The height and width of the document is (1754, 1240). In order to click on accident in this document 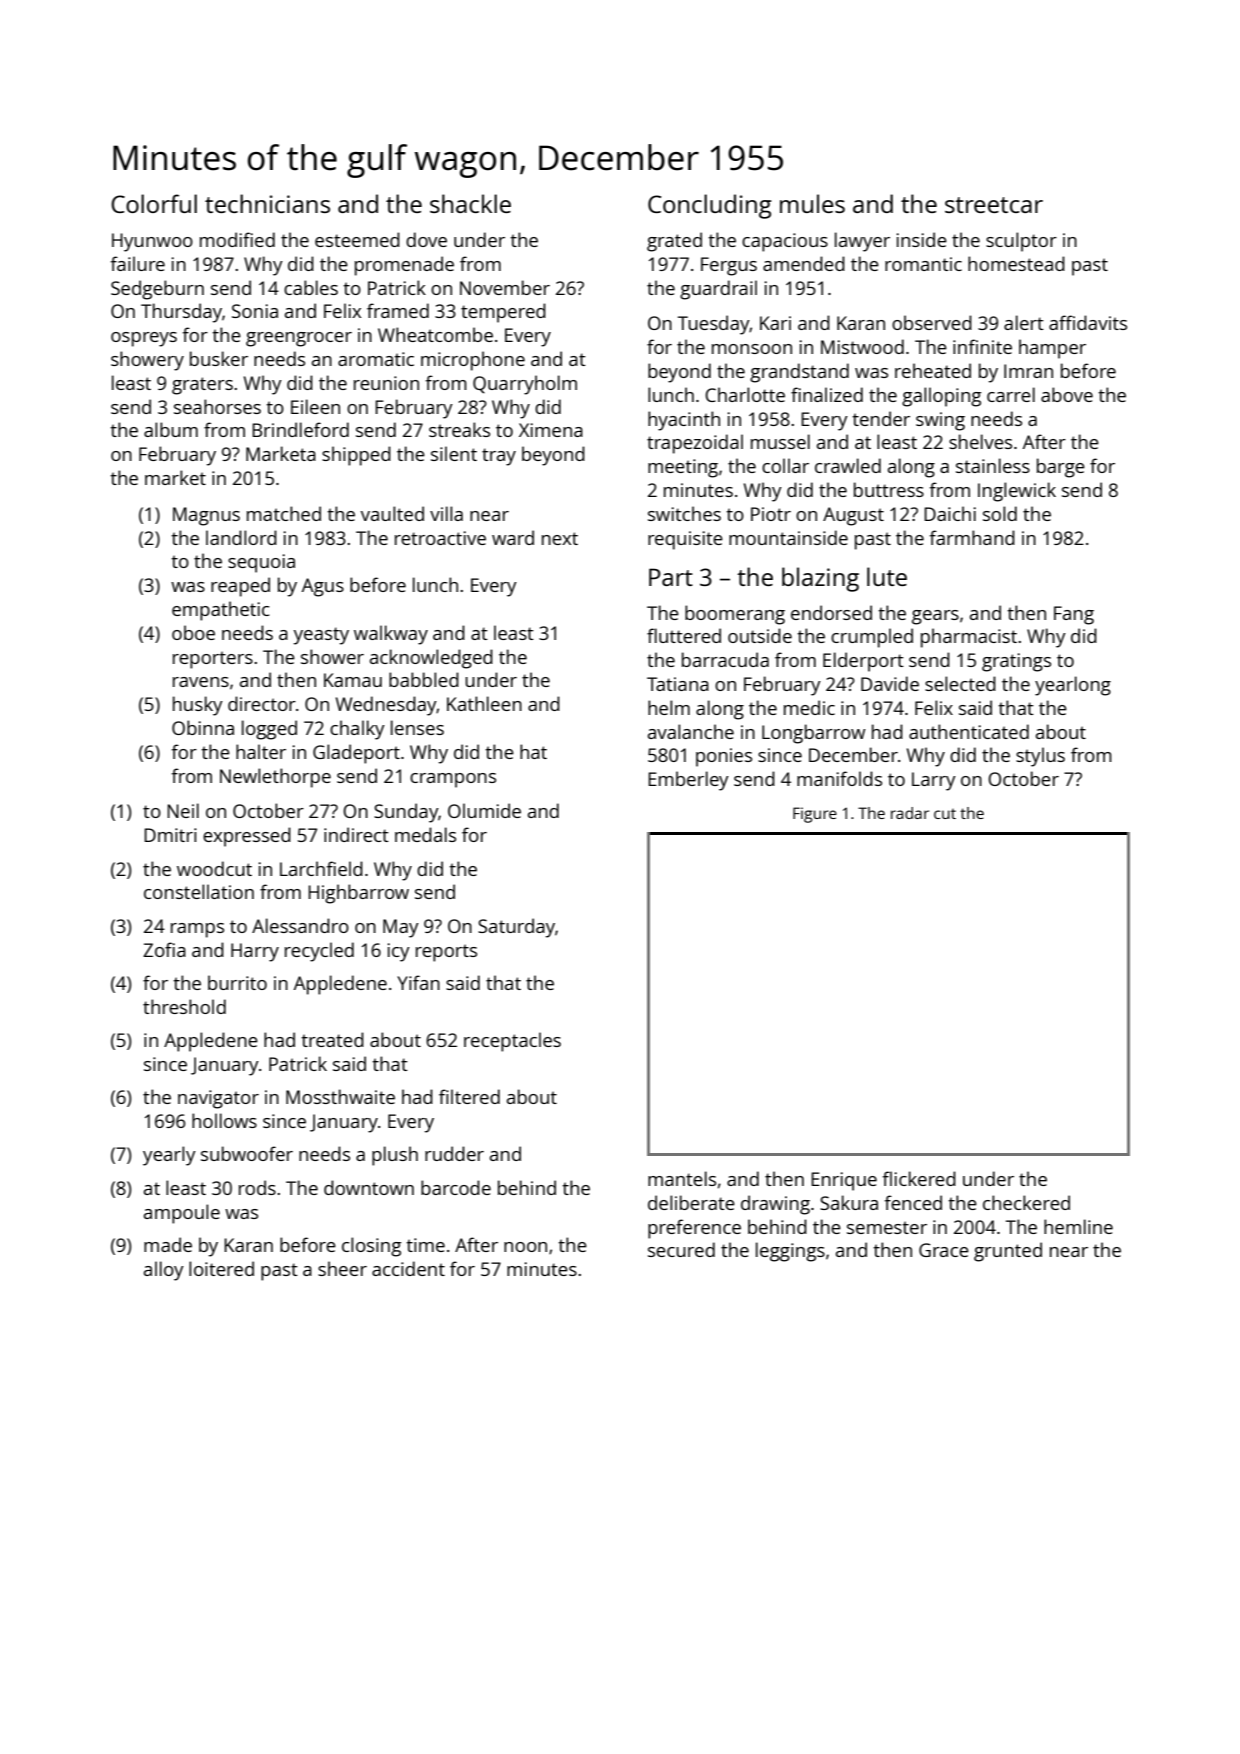, I will do `click(408, 1268)`.
